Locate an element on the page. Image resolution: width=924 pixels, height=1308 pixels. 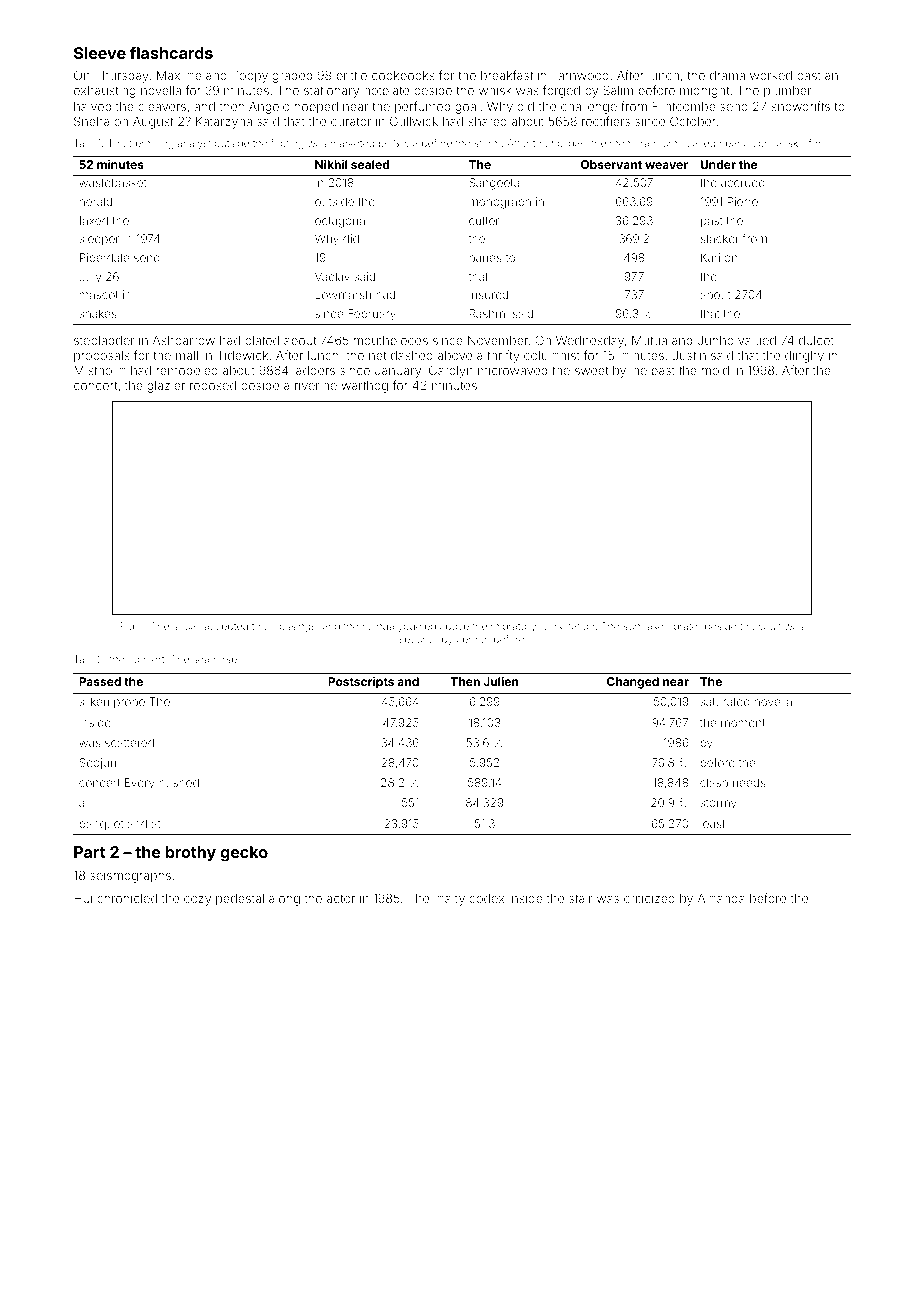
breakfast is located at coordinates (507, 75).
